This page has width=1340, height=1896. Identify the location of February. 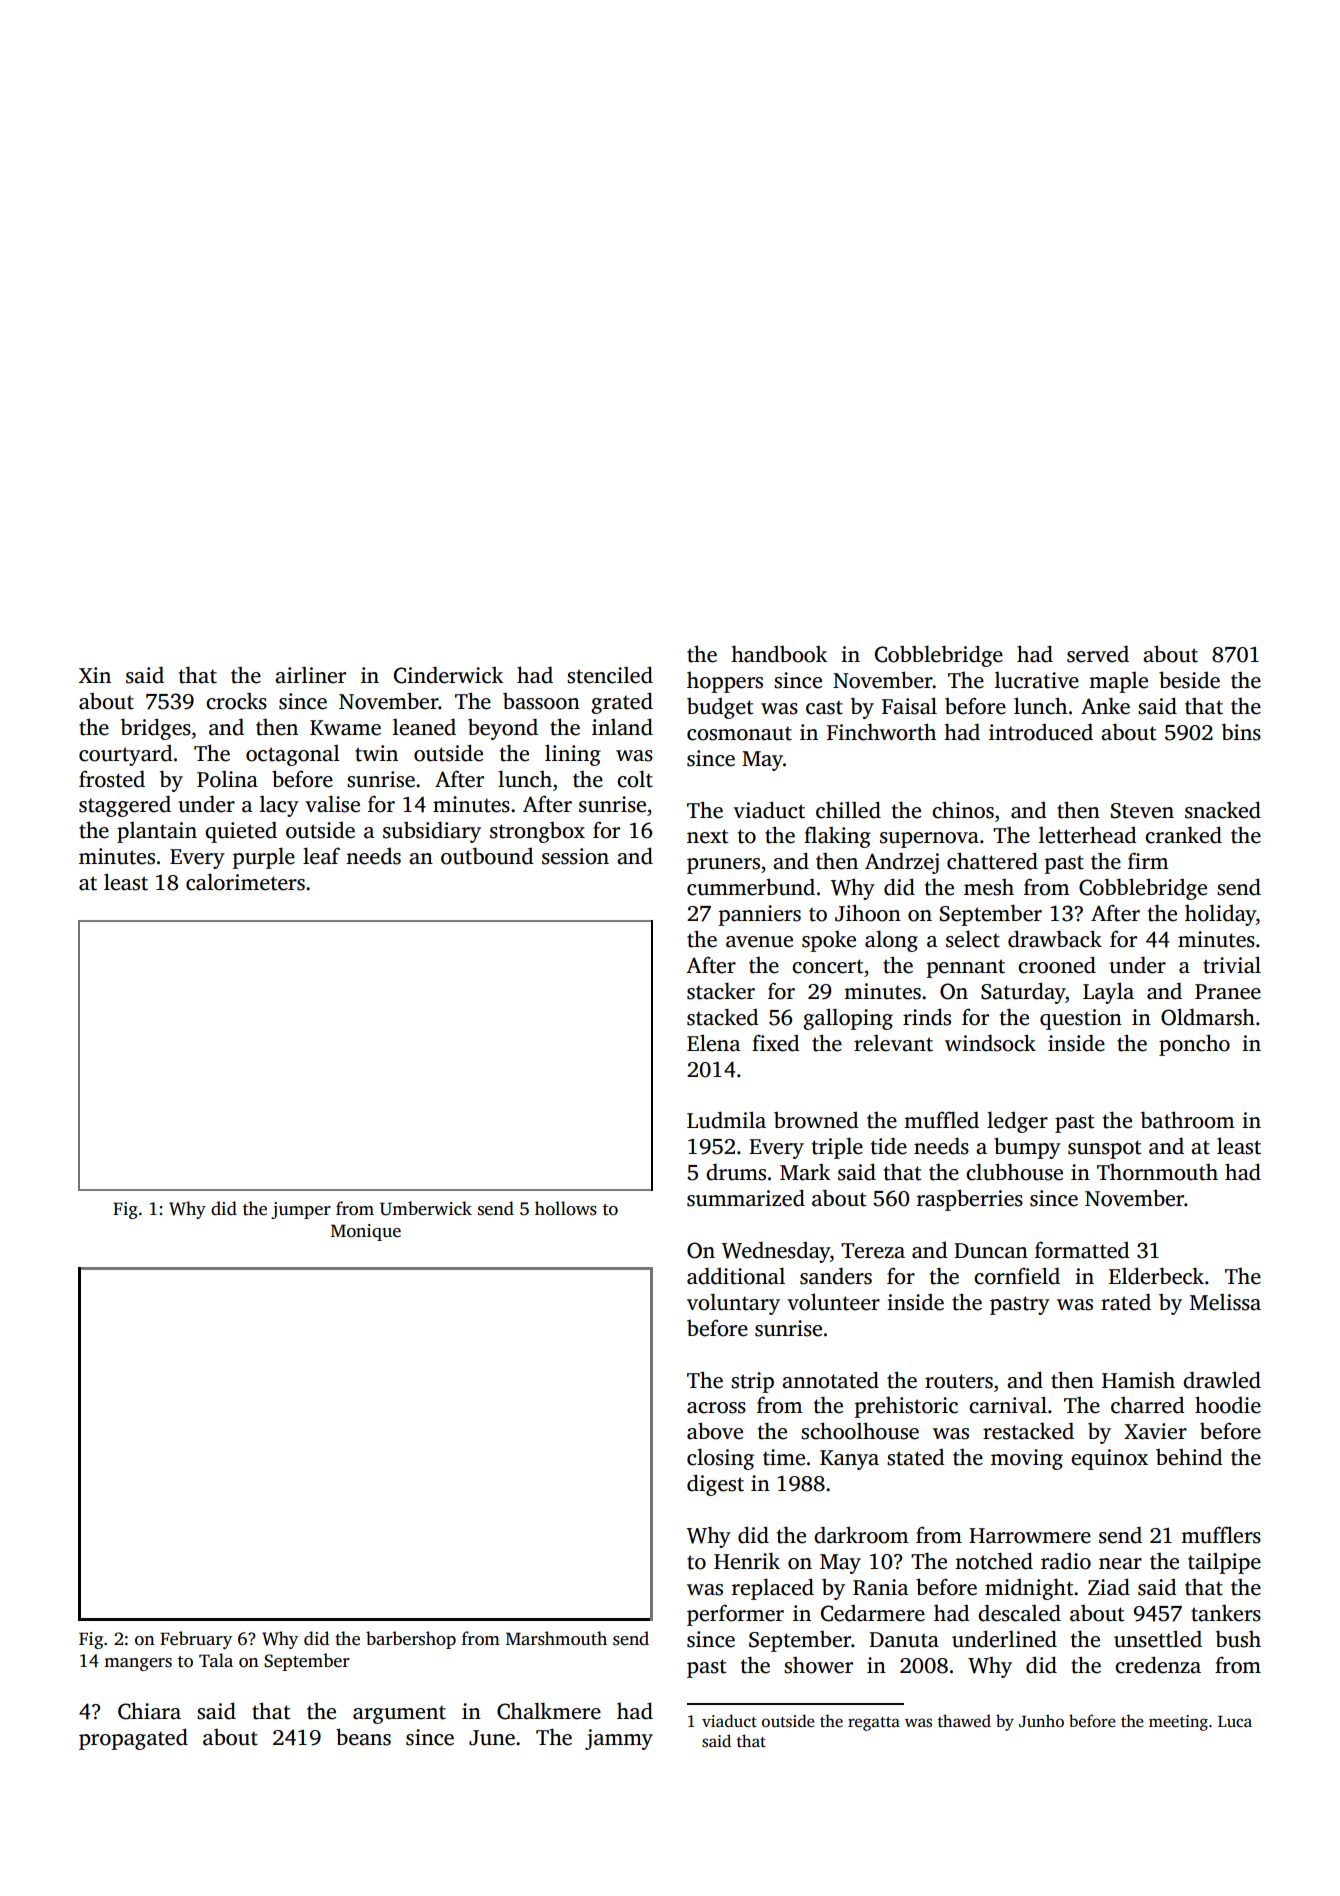
(196, 1640).
